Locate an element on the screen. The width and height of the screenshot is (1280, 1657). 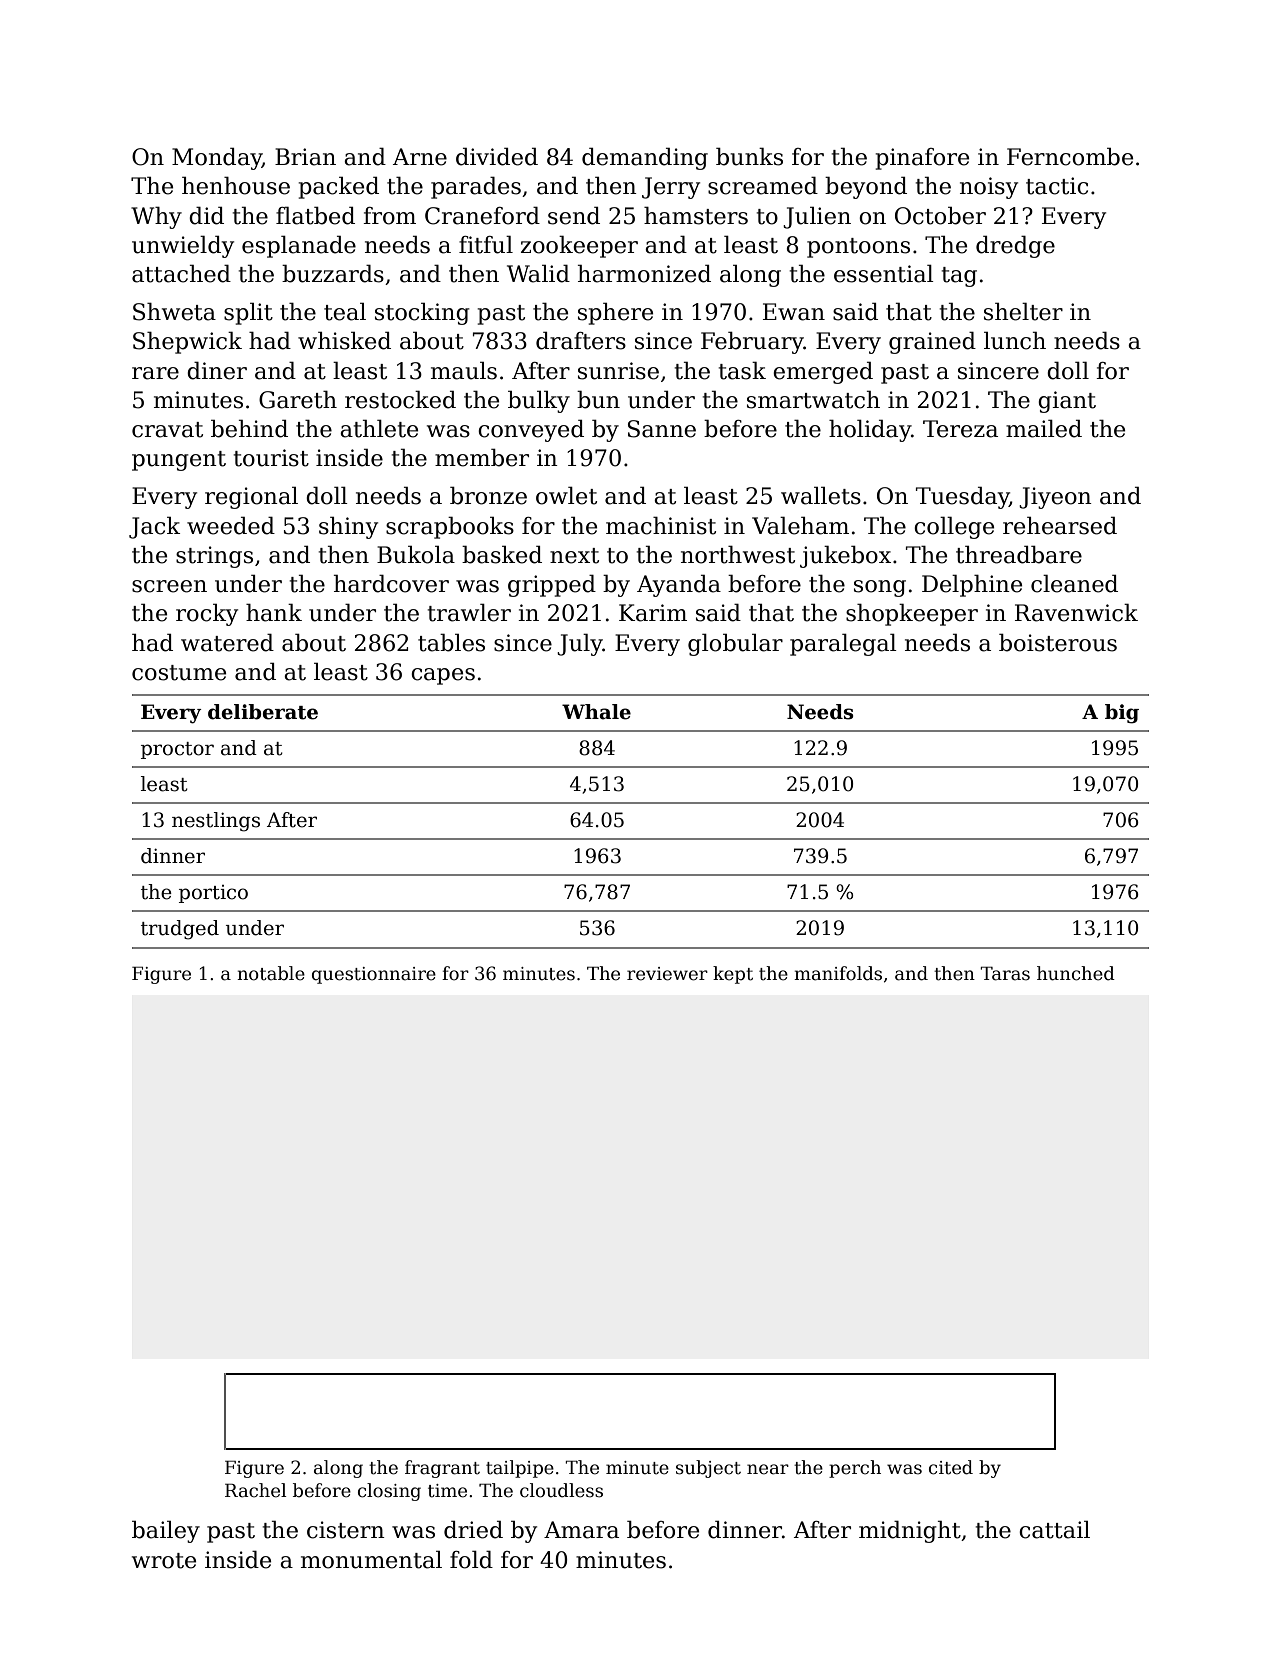
proctor is located at coordinates (177, 750).
